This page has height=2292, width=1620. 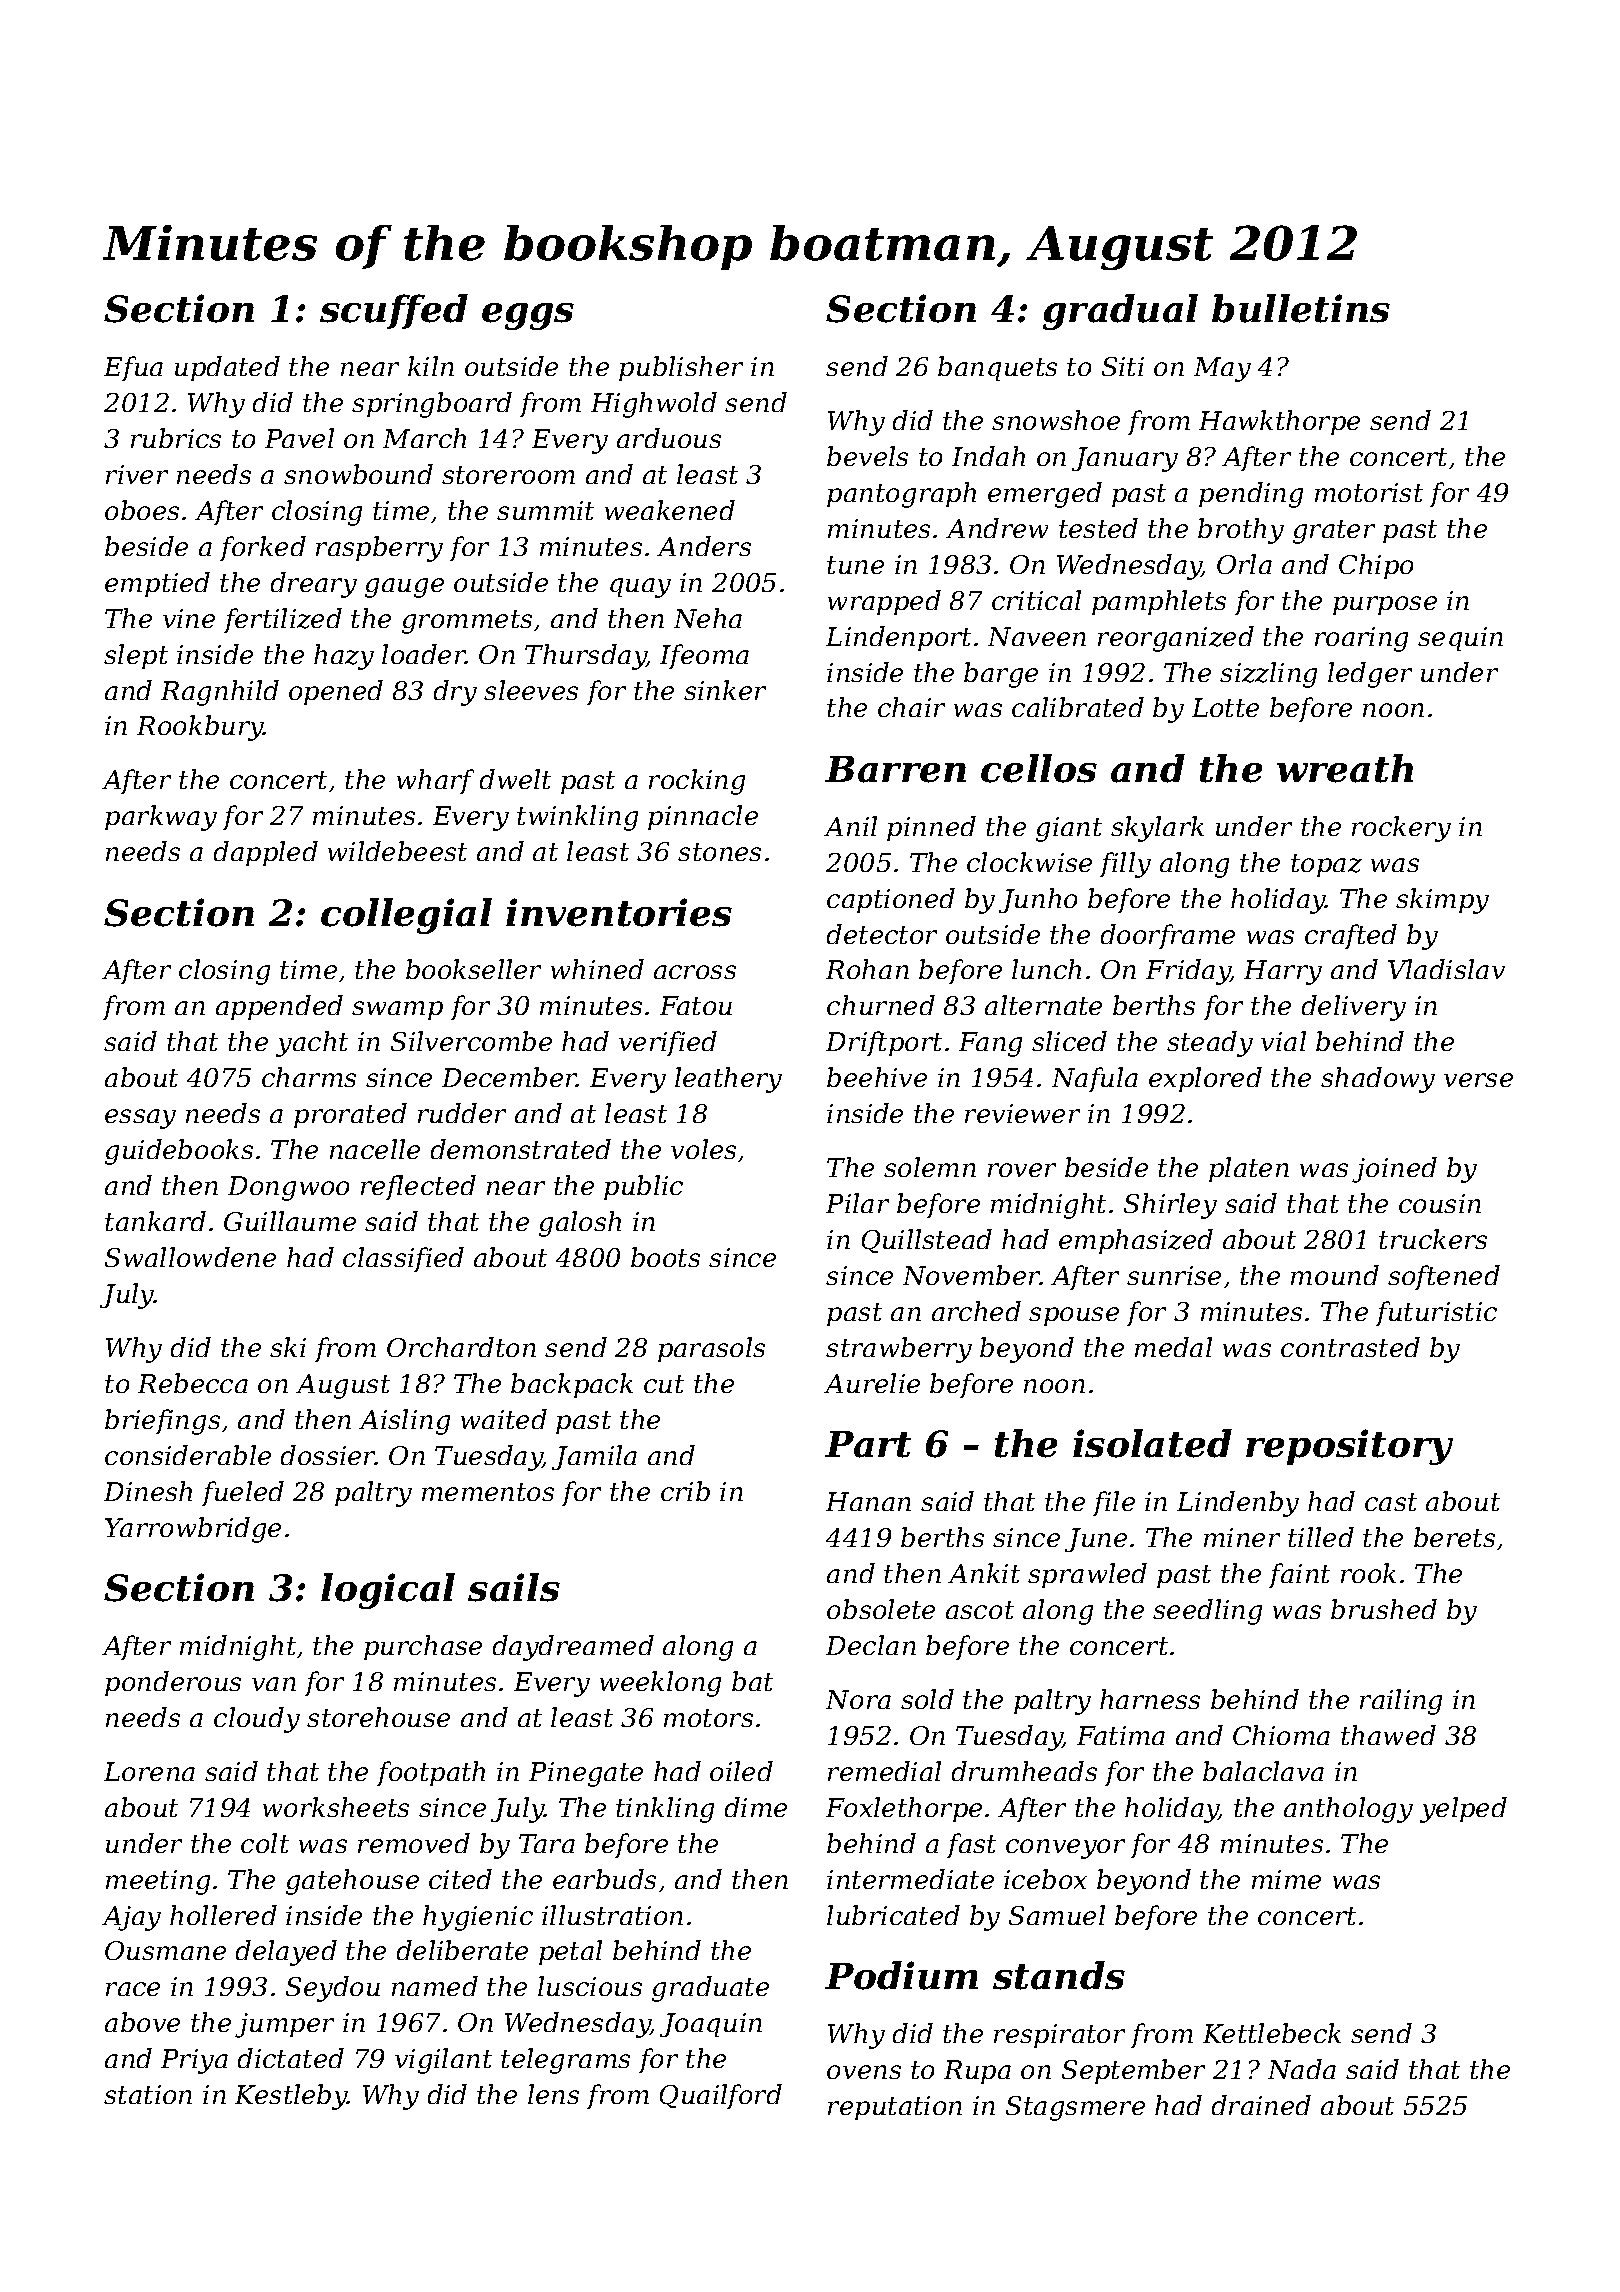 What do you see at coordinates (148, 2094) in the page?
I see `station` at bounding box center [148, 2094].
